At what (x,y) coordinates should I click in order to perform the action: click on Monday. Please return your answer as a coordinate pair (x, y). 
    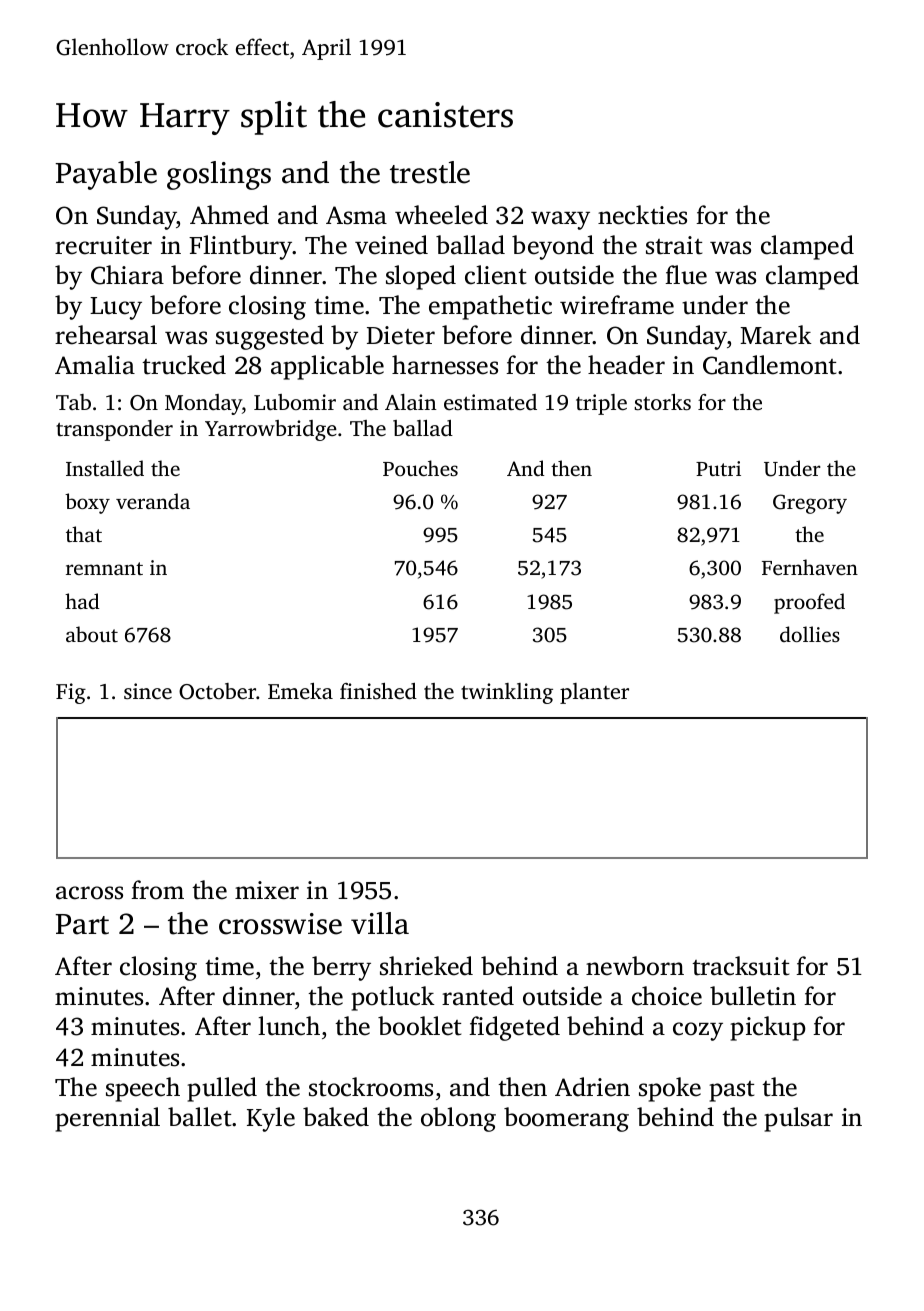
    Looking at the image, I should click on (203, 404).
